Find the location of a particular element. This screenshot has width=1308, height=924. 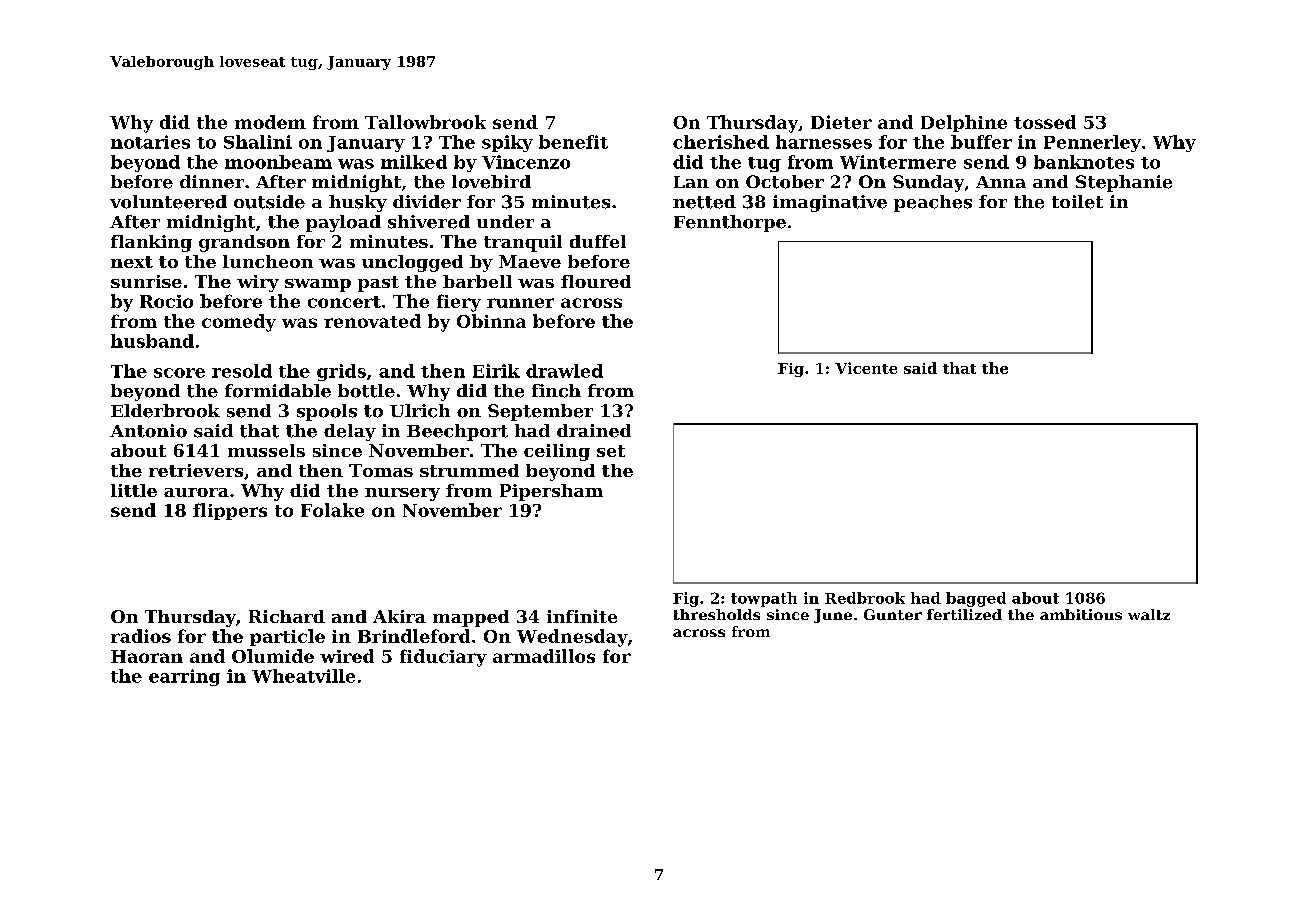

Pipersham is located at coordinates (551, 492).
